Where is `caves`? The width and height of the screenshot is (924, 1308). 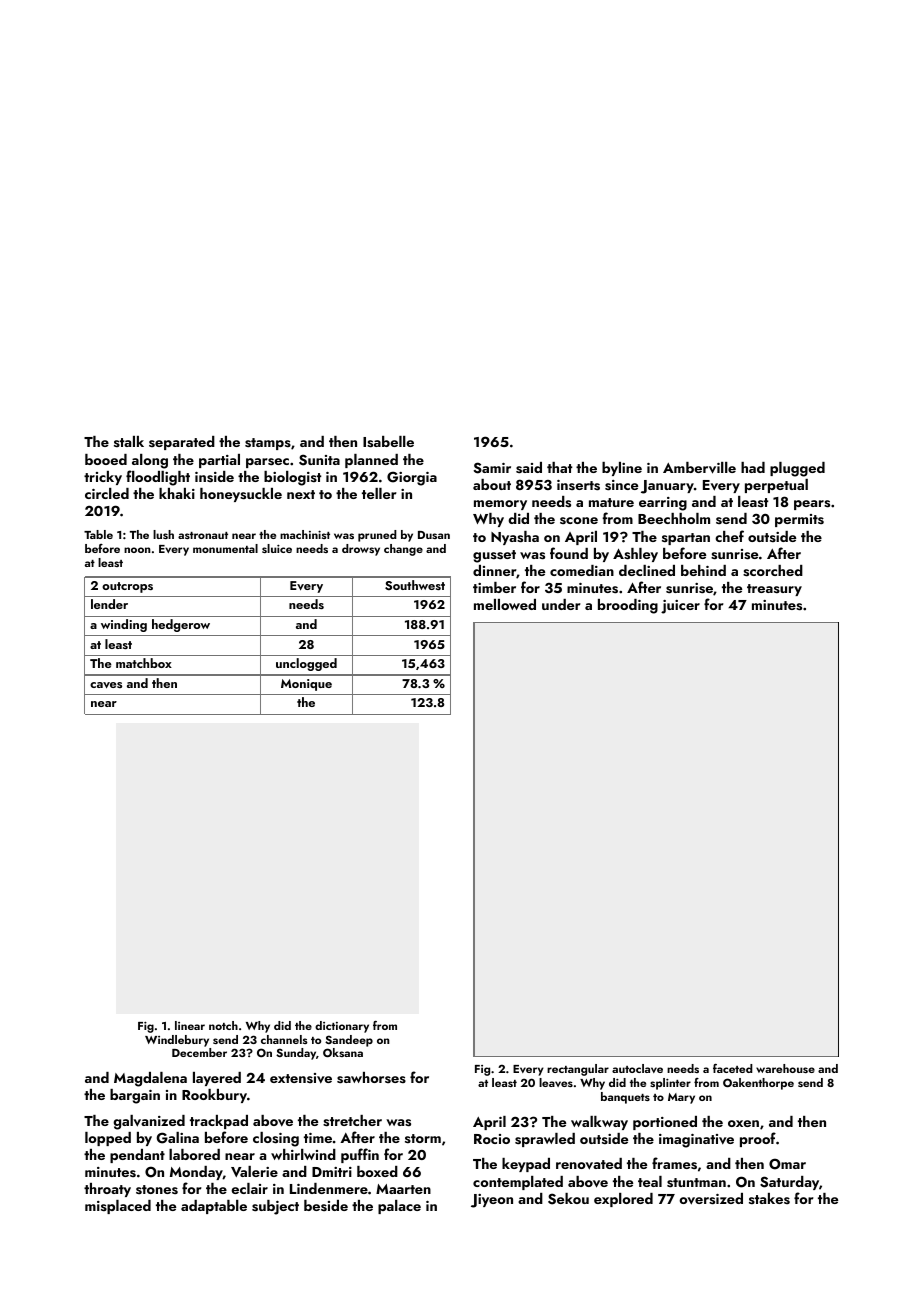 caves is located at coordinates (106, 685).
